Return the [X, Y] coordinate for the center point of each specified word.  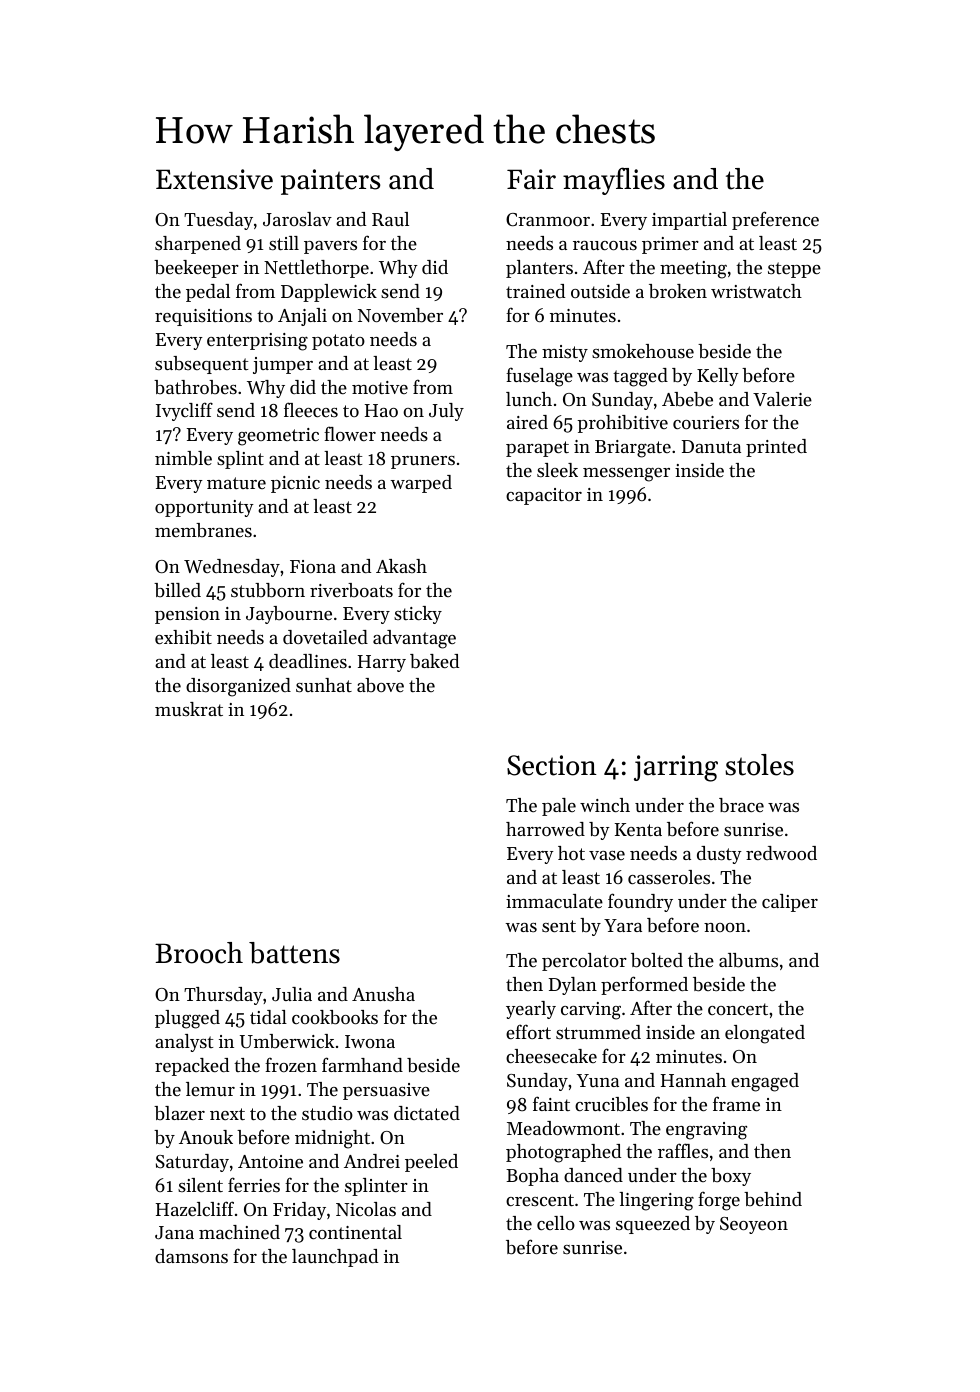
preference [775, 220]
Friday [299, 1211]
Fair [531, 179]
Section [552, 765]
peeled [431, 1163]
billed [177, 590]
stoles [759, 765]
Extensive [214, 179]
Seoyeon [754, 1225]
